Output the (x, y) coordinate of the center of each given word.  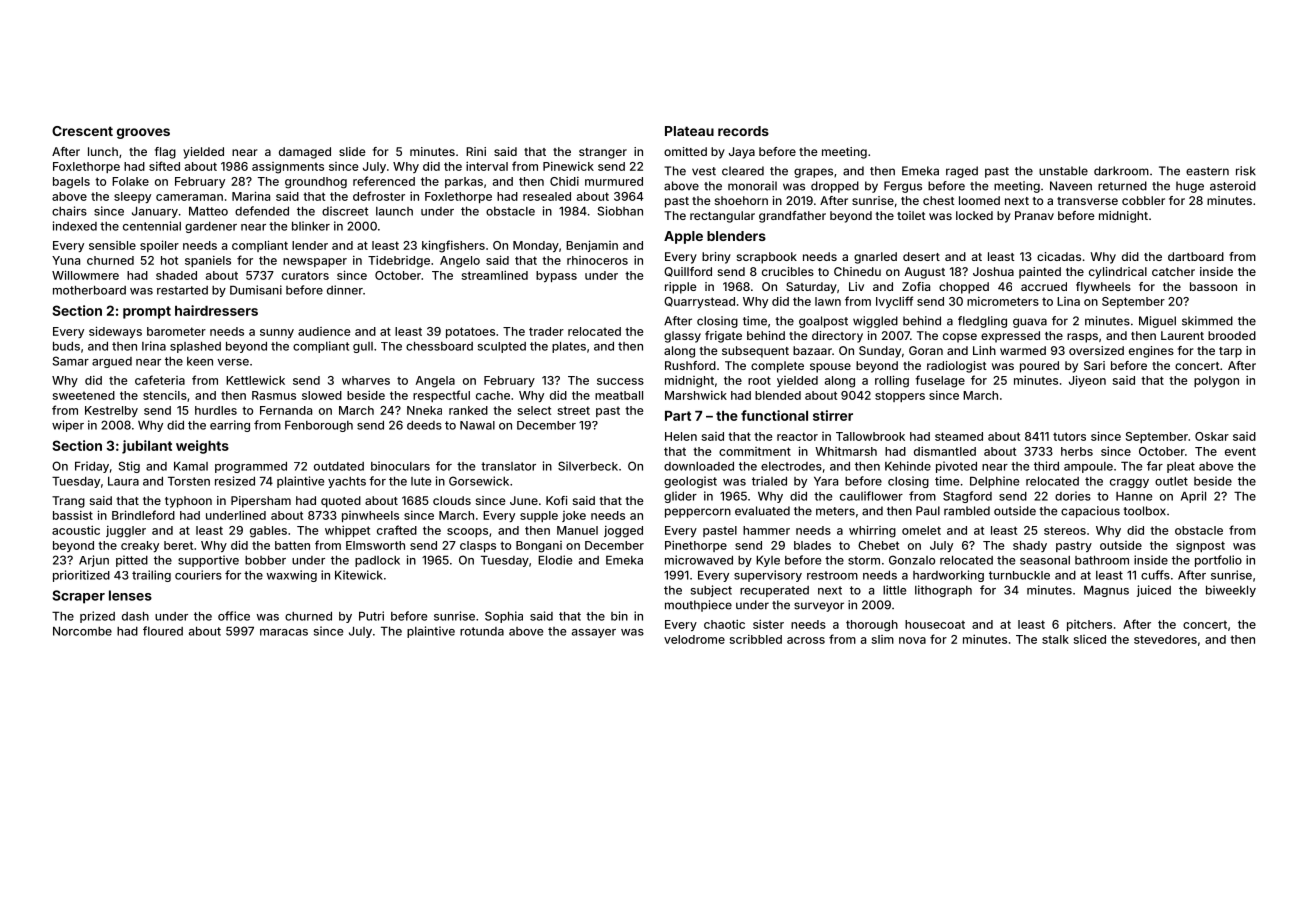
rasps (1082, 338)
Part (678, 416)
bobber (265, 560)
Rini (476, 151)
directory (837, 337)
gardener (211, 227)
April (1193, 497)
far (1155, 466)
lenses (130, 595)
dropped (835, 187)
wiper (68, 426)
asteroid (1233, 186)
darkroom (1121, 171)
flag (165, 153)
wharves (366, 380)
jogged (623, 532)
